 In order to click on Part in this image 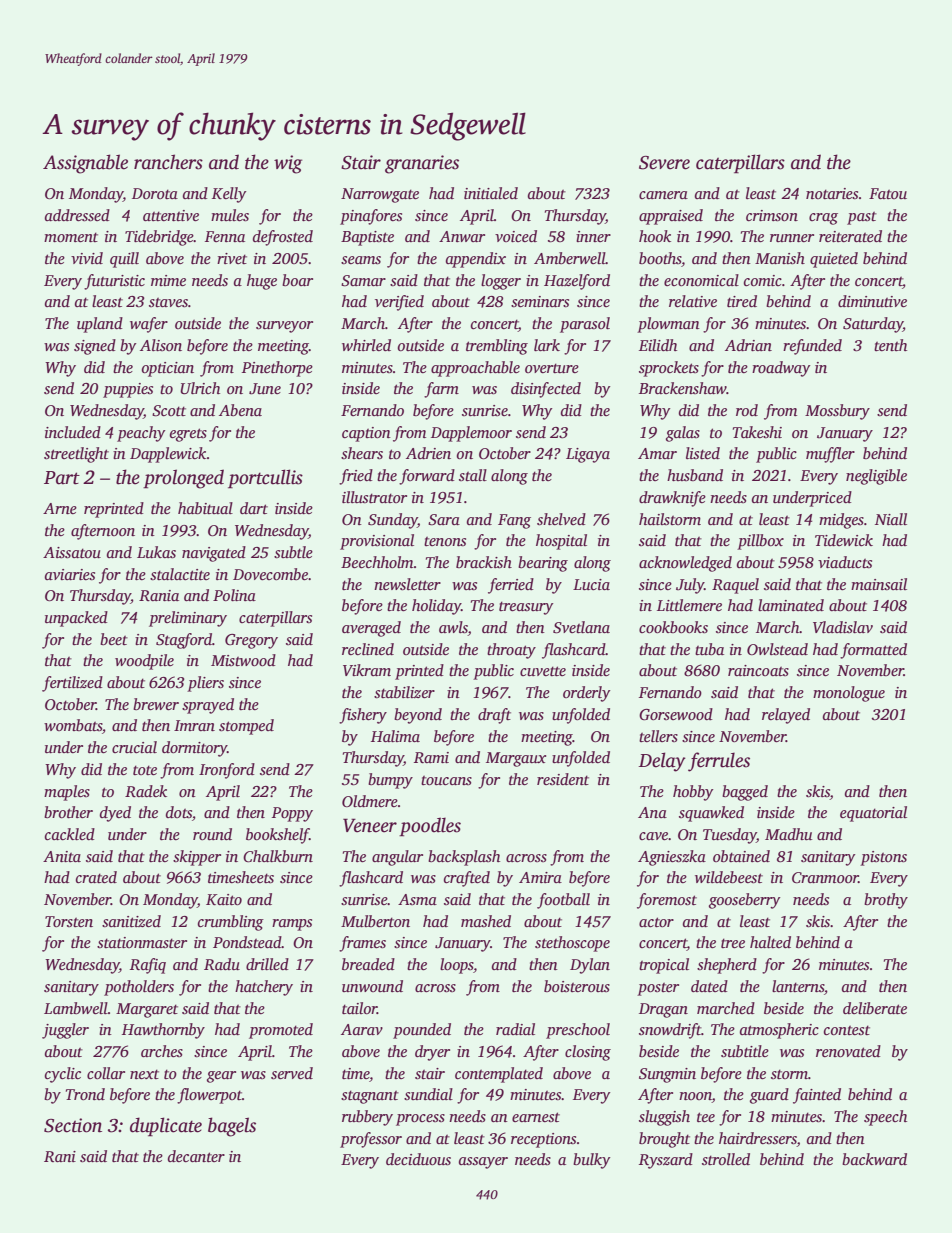, I will do `click(62, 478)`.
